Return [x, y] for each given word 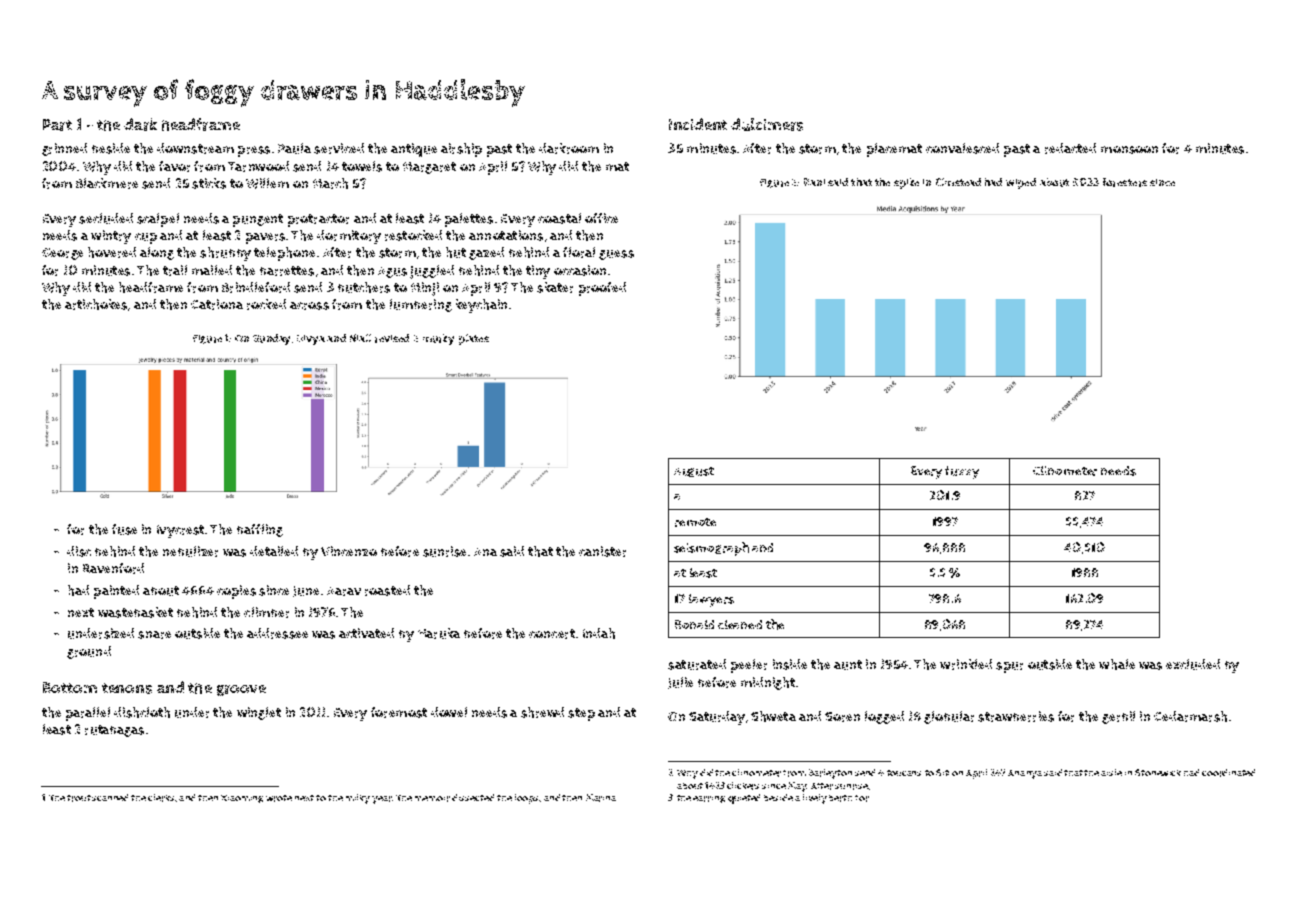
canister [602, 551]
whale [1117, 664]
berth [840, 798]
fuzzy [962, 472]
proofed [602, 289]
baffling [260, 530]
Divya [311, 340]
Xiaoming [242, 799]
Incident [698, 124]
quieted [744, 799]
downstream [195, 148]
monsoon [1129, 150]
